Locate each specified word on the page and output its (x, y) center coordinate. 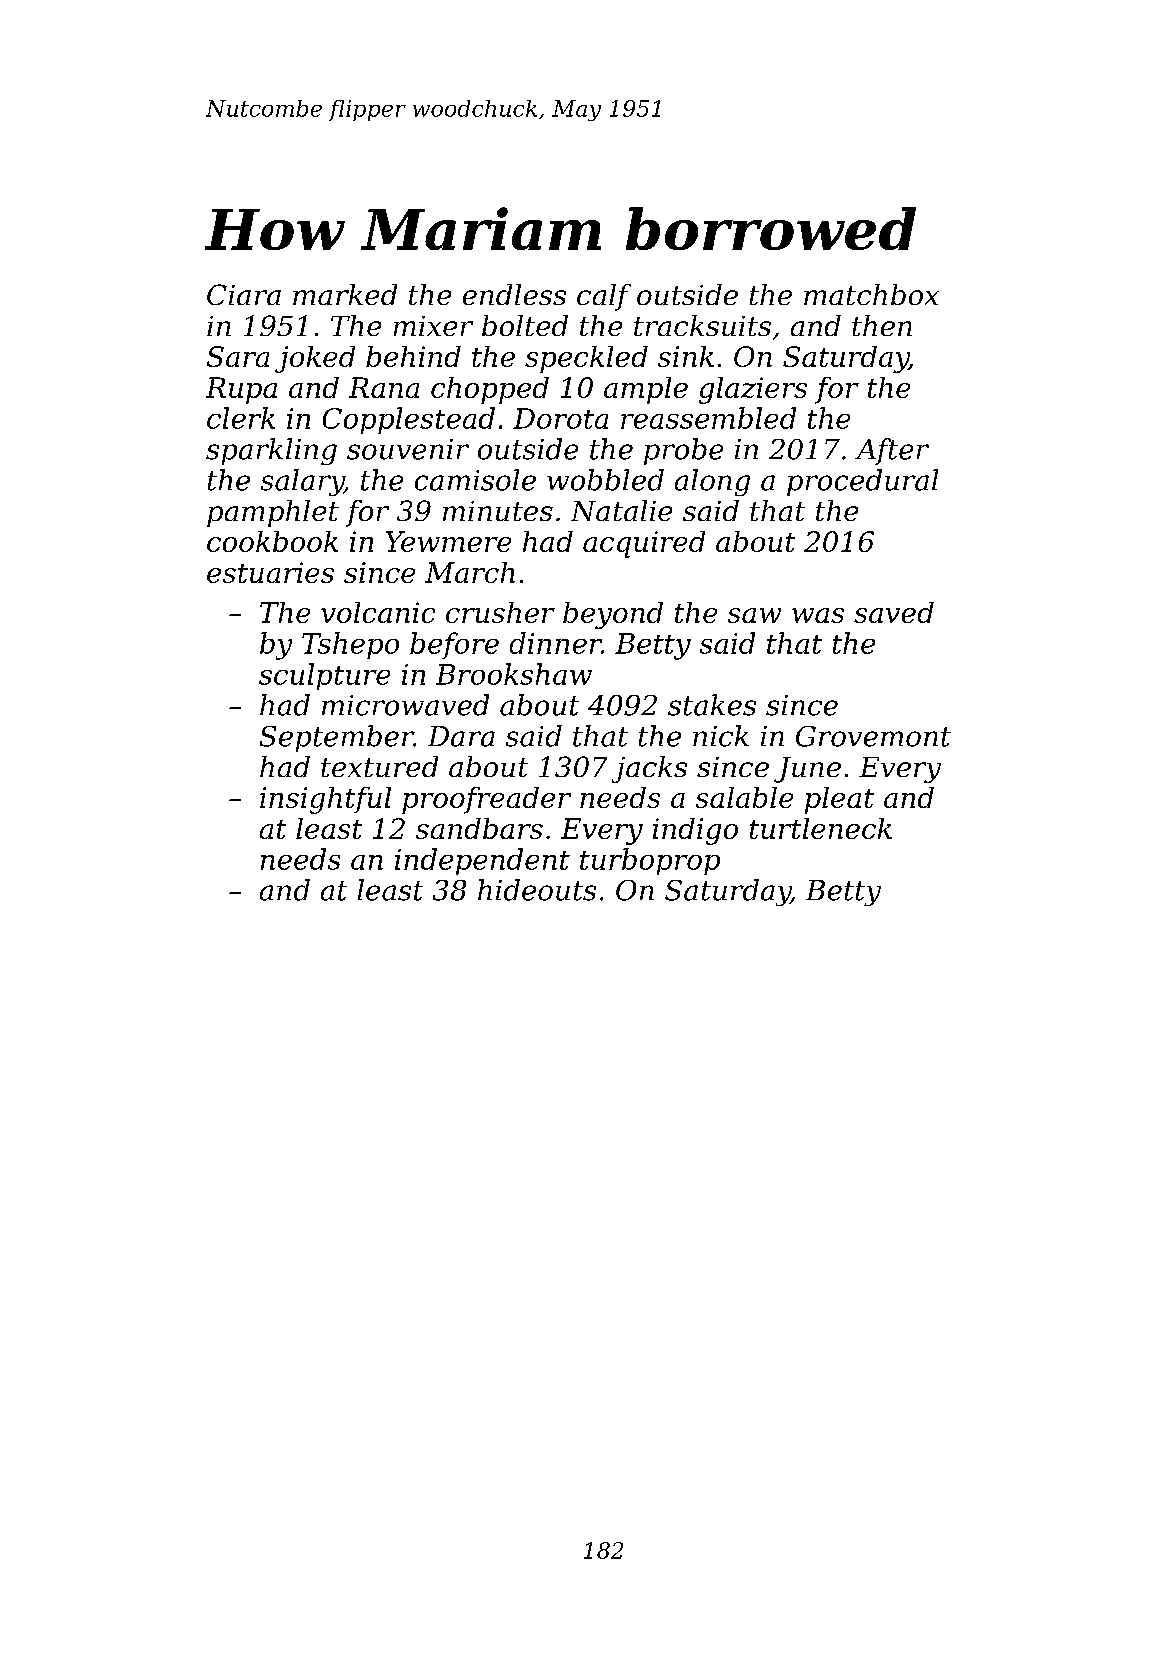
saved (894, 612)
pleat (839, 800)
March (470, 572)
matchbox (871, 294)
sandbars (479, 828)
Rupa (241, 390)
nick (721, 736)
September (337, 738)
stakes (712, 705)
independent (482, 861)
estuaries (270, 572)
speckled (586, 359)
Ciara (244, 294)
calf (604, 297)
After (892, 451)
